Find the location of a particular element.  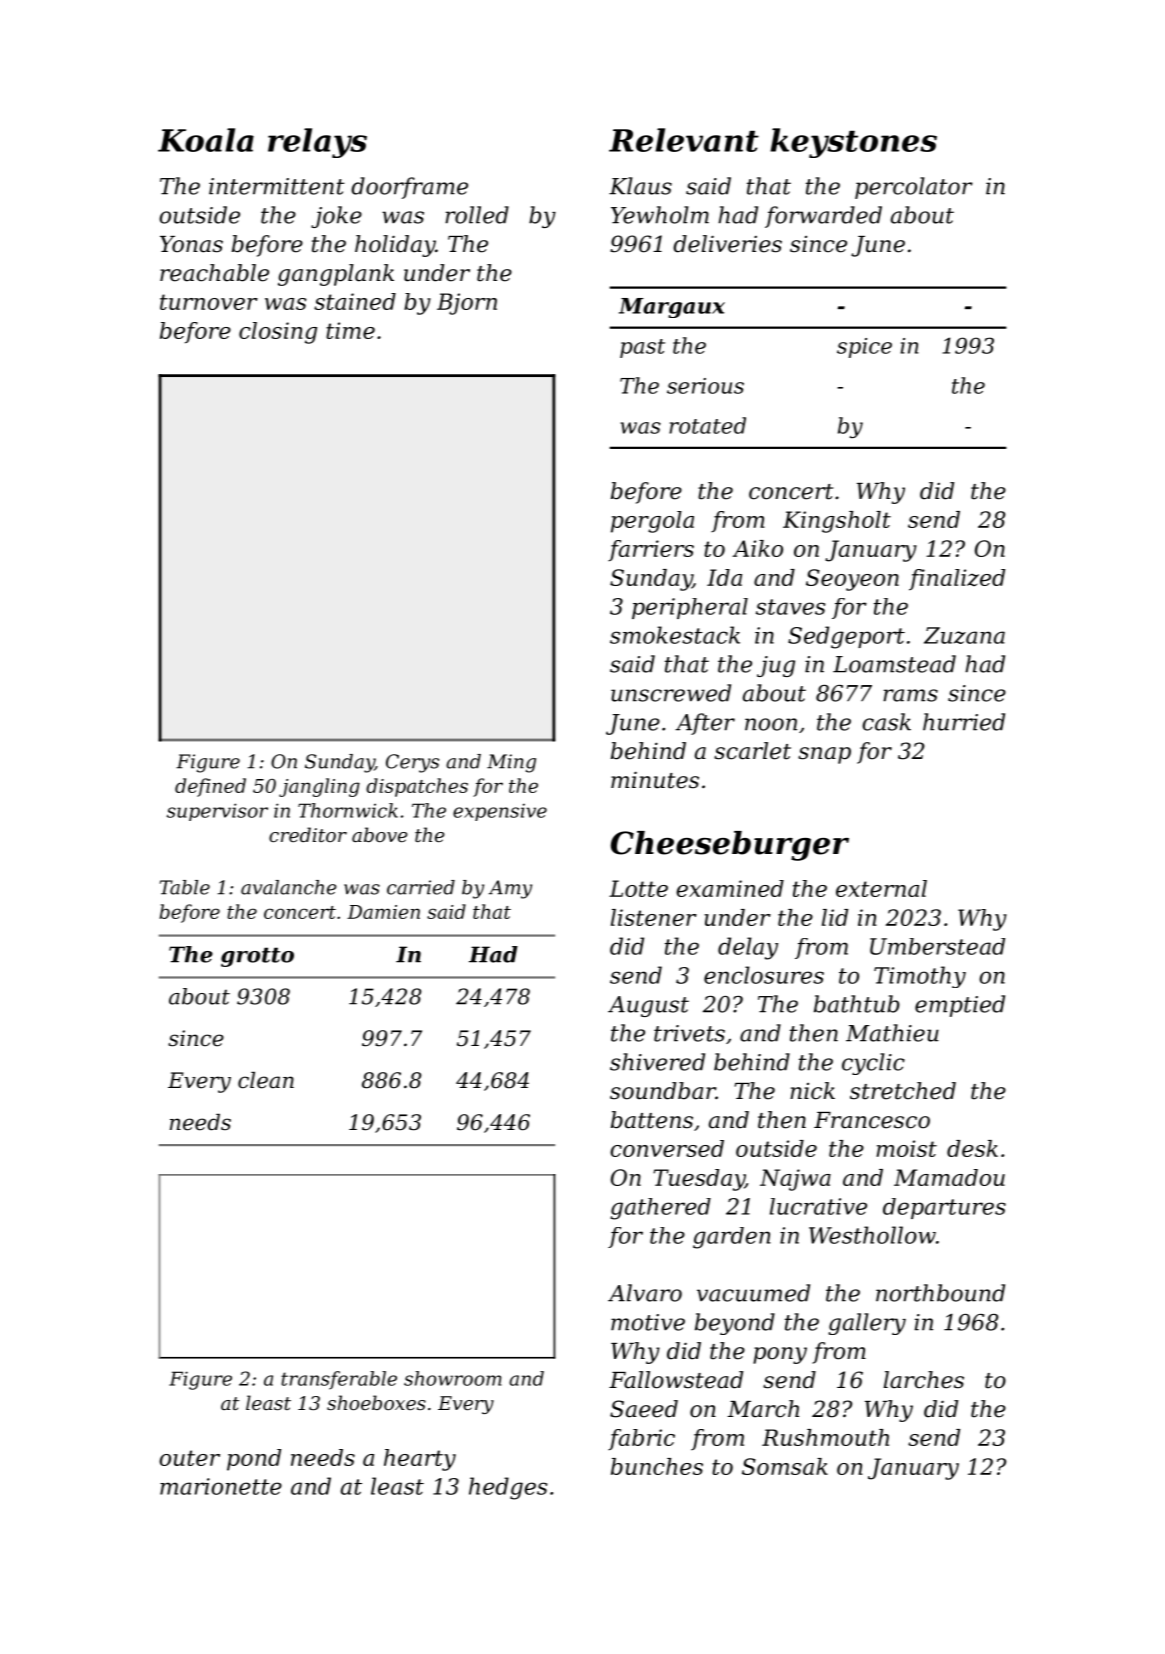

spice is located at coordinates (864, 348).
